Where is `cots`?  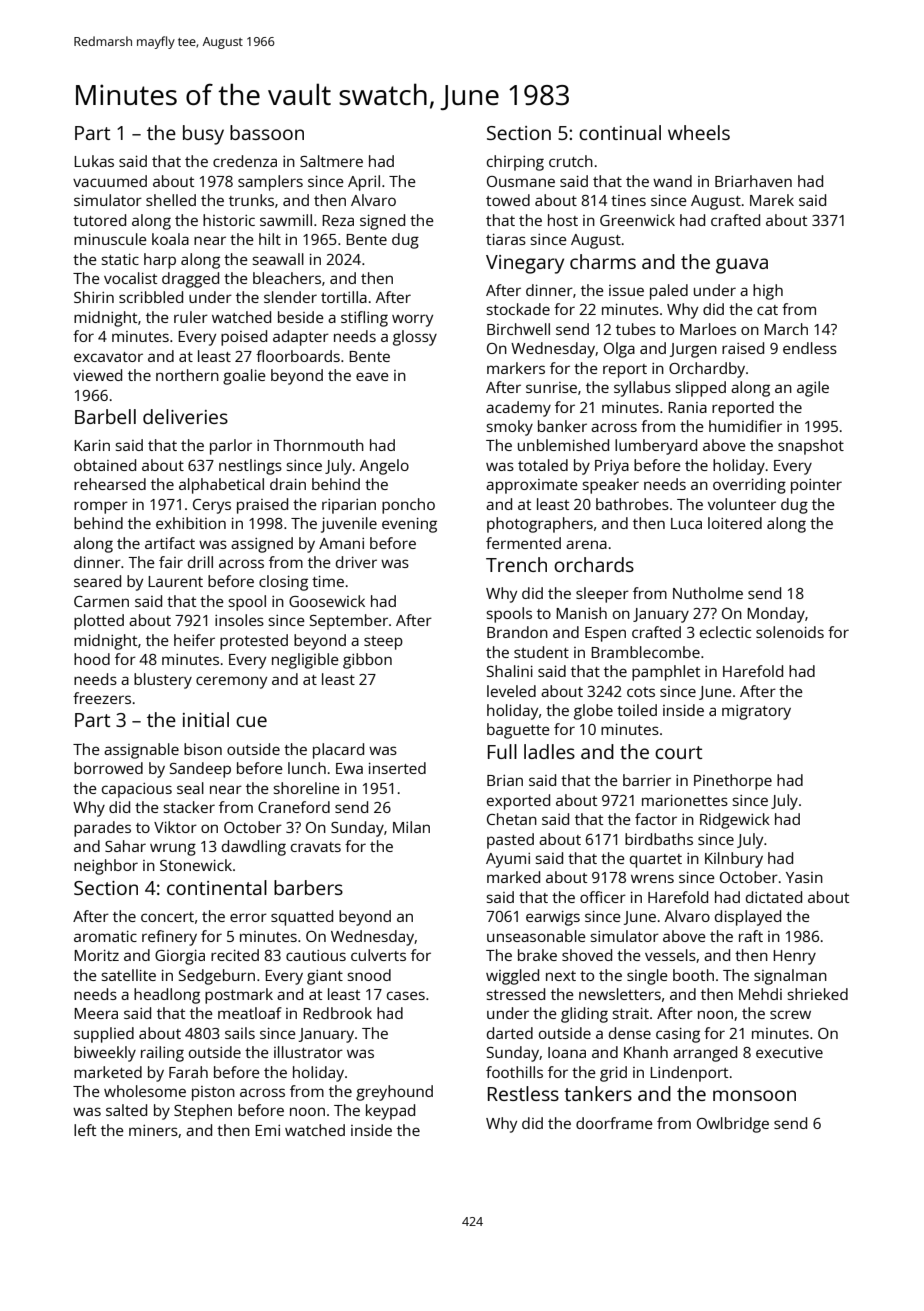 cots is located at coordinates (641, 692).
